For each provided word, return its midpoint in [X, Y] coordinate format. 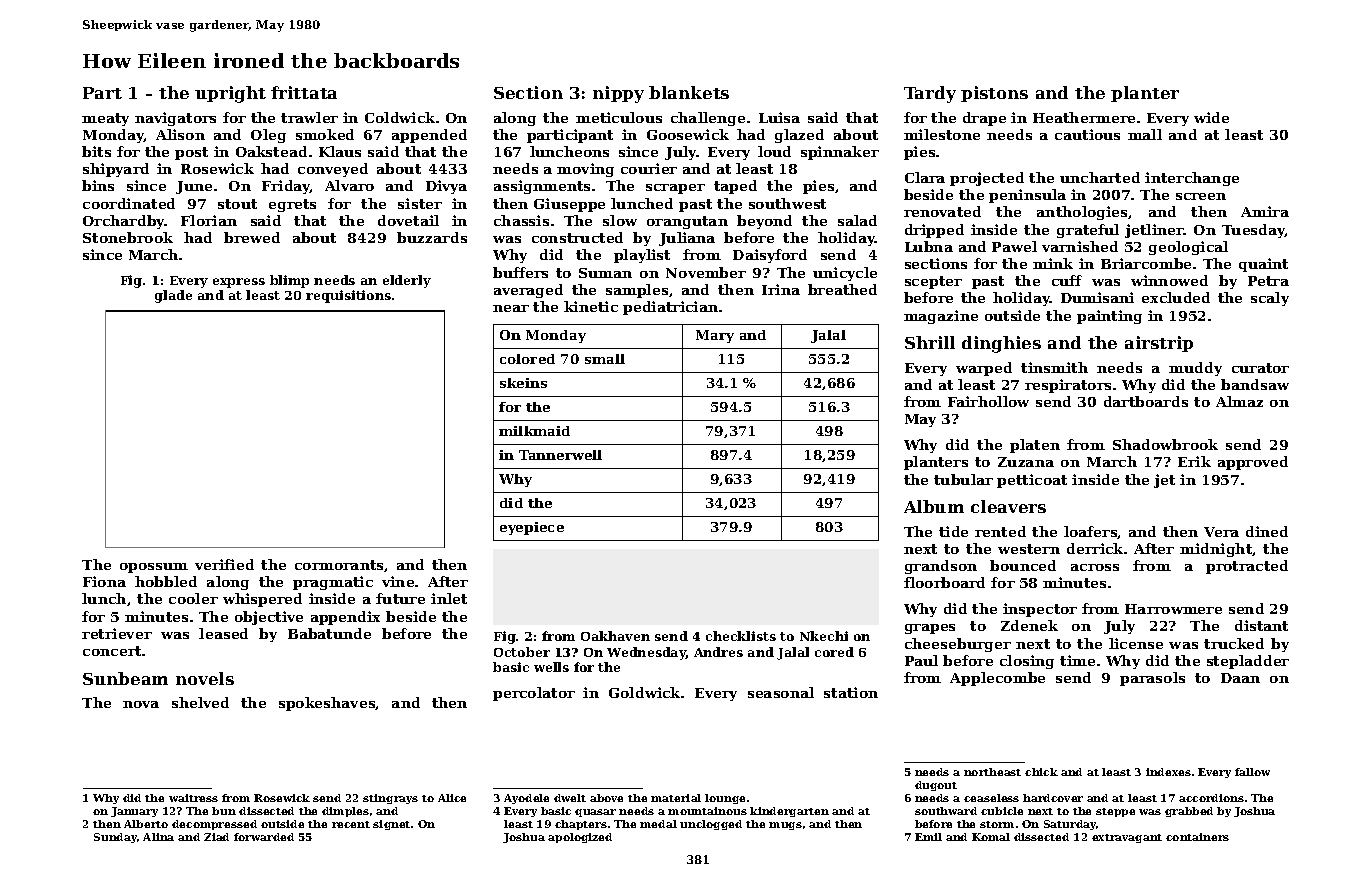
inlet [449, 598]
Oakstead [271, 151]
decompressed [214, 825]
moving [585, 170]
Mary [715, 336]
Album [934, 506]
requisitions [348, 296]
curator [1260, 368]
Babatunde [329, 633]
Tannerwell [560, 455]
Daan [1240, 678]
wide [1211, 117]
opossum [154, 568]
